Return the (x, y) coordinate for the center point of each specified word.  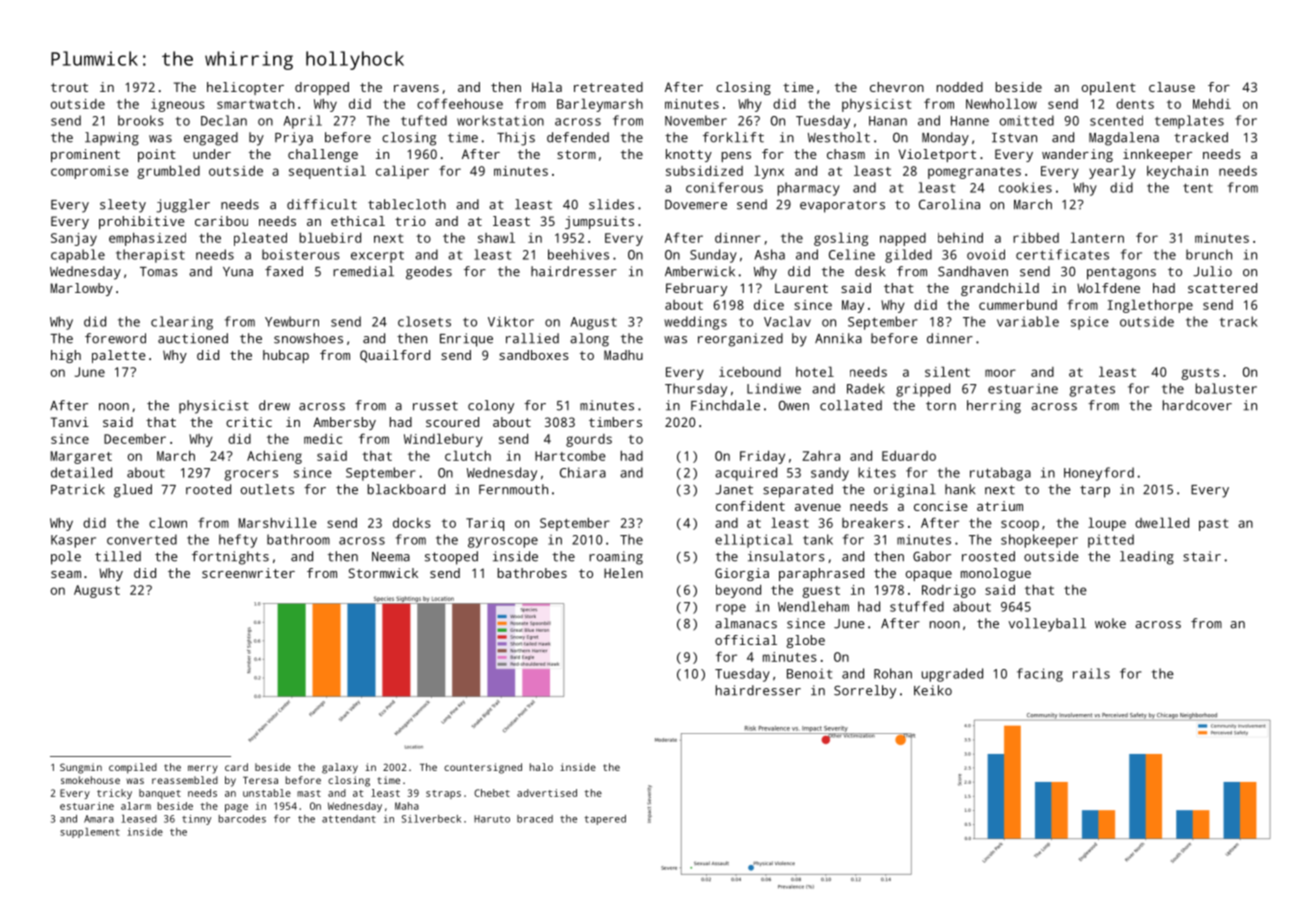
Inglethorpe (1150, 306)
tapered (605, 820)
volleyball (1047, 625)
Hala (547, 87)
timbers (615, 422)
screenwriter (248, 573)
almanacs (746, 623)
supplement (90, 833)
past (1213, 525)
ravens (416, 88)
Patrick (78, 489)
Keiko (933, 690)
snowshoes (308, 338)
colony (491, 407)
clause (1172, 87)
